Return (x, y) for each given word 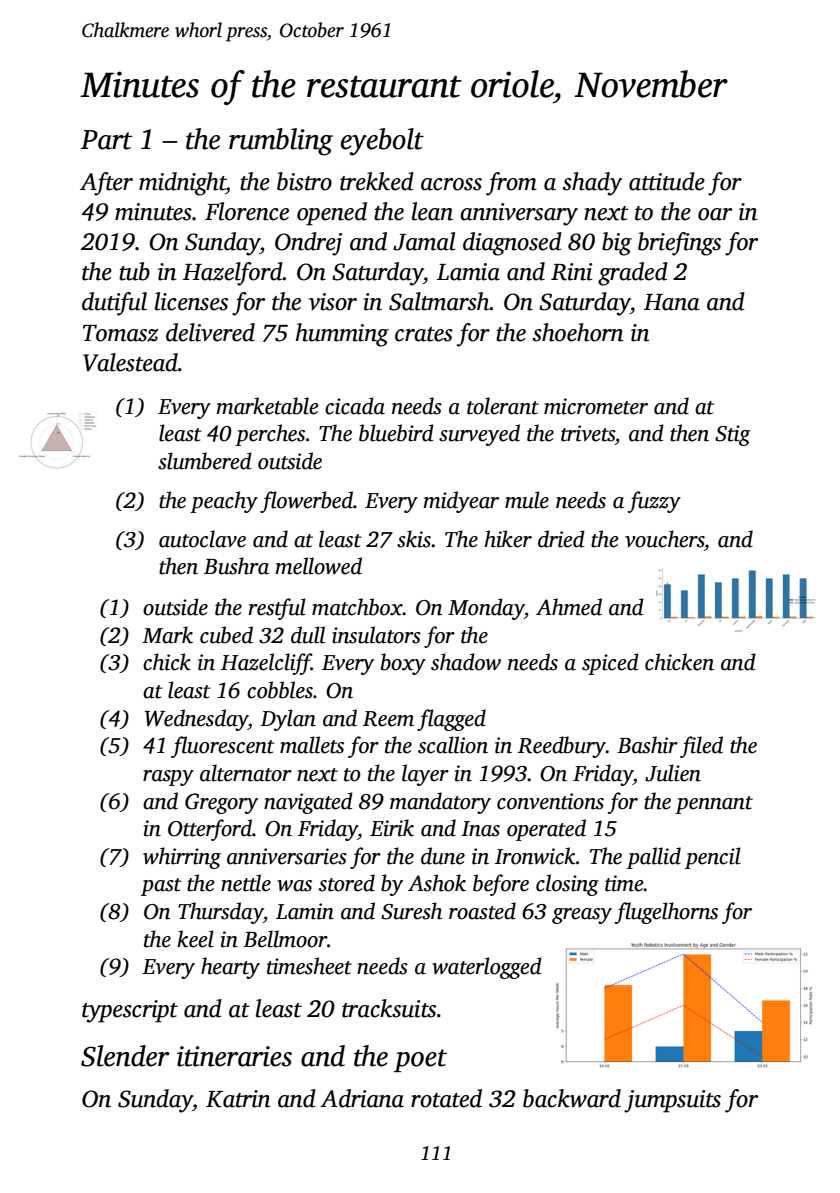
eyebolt (382, 142)
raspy (168, 778)
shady (592, 184)
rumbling (281, 142)
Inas (480, 829)
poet (420, 1060)
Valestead (130, 362)
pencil (713, 858)
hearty (230, 968)
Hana (672, 302)
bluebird (396, 433)
